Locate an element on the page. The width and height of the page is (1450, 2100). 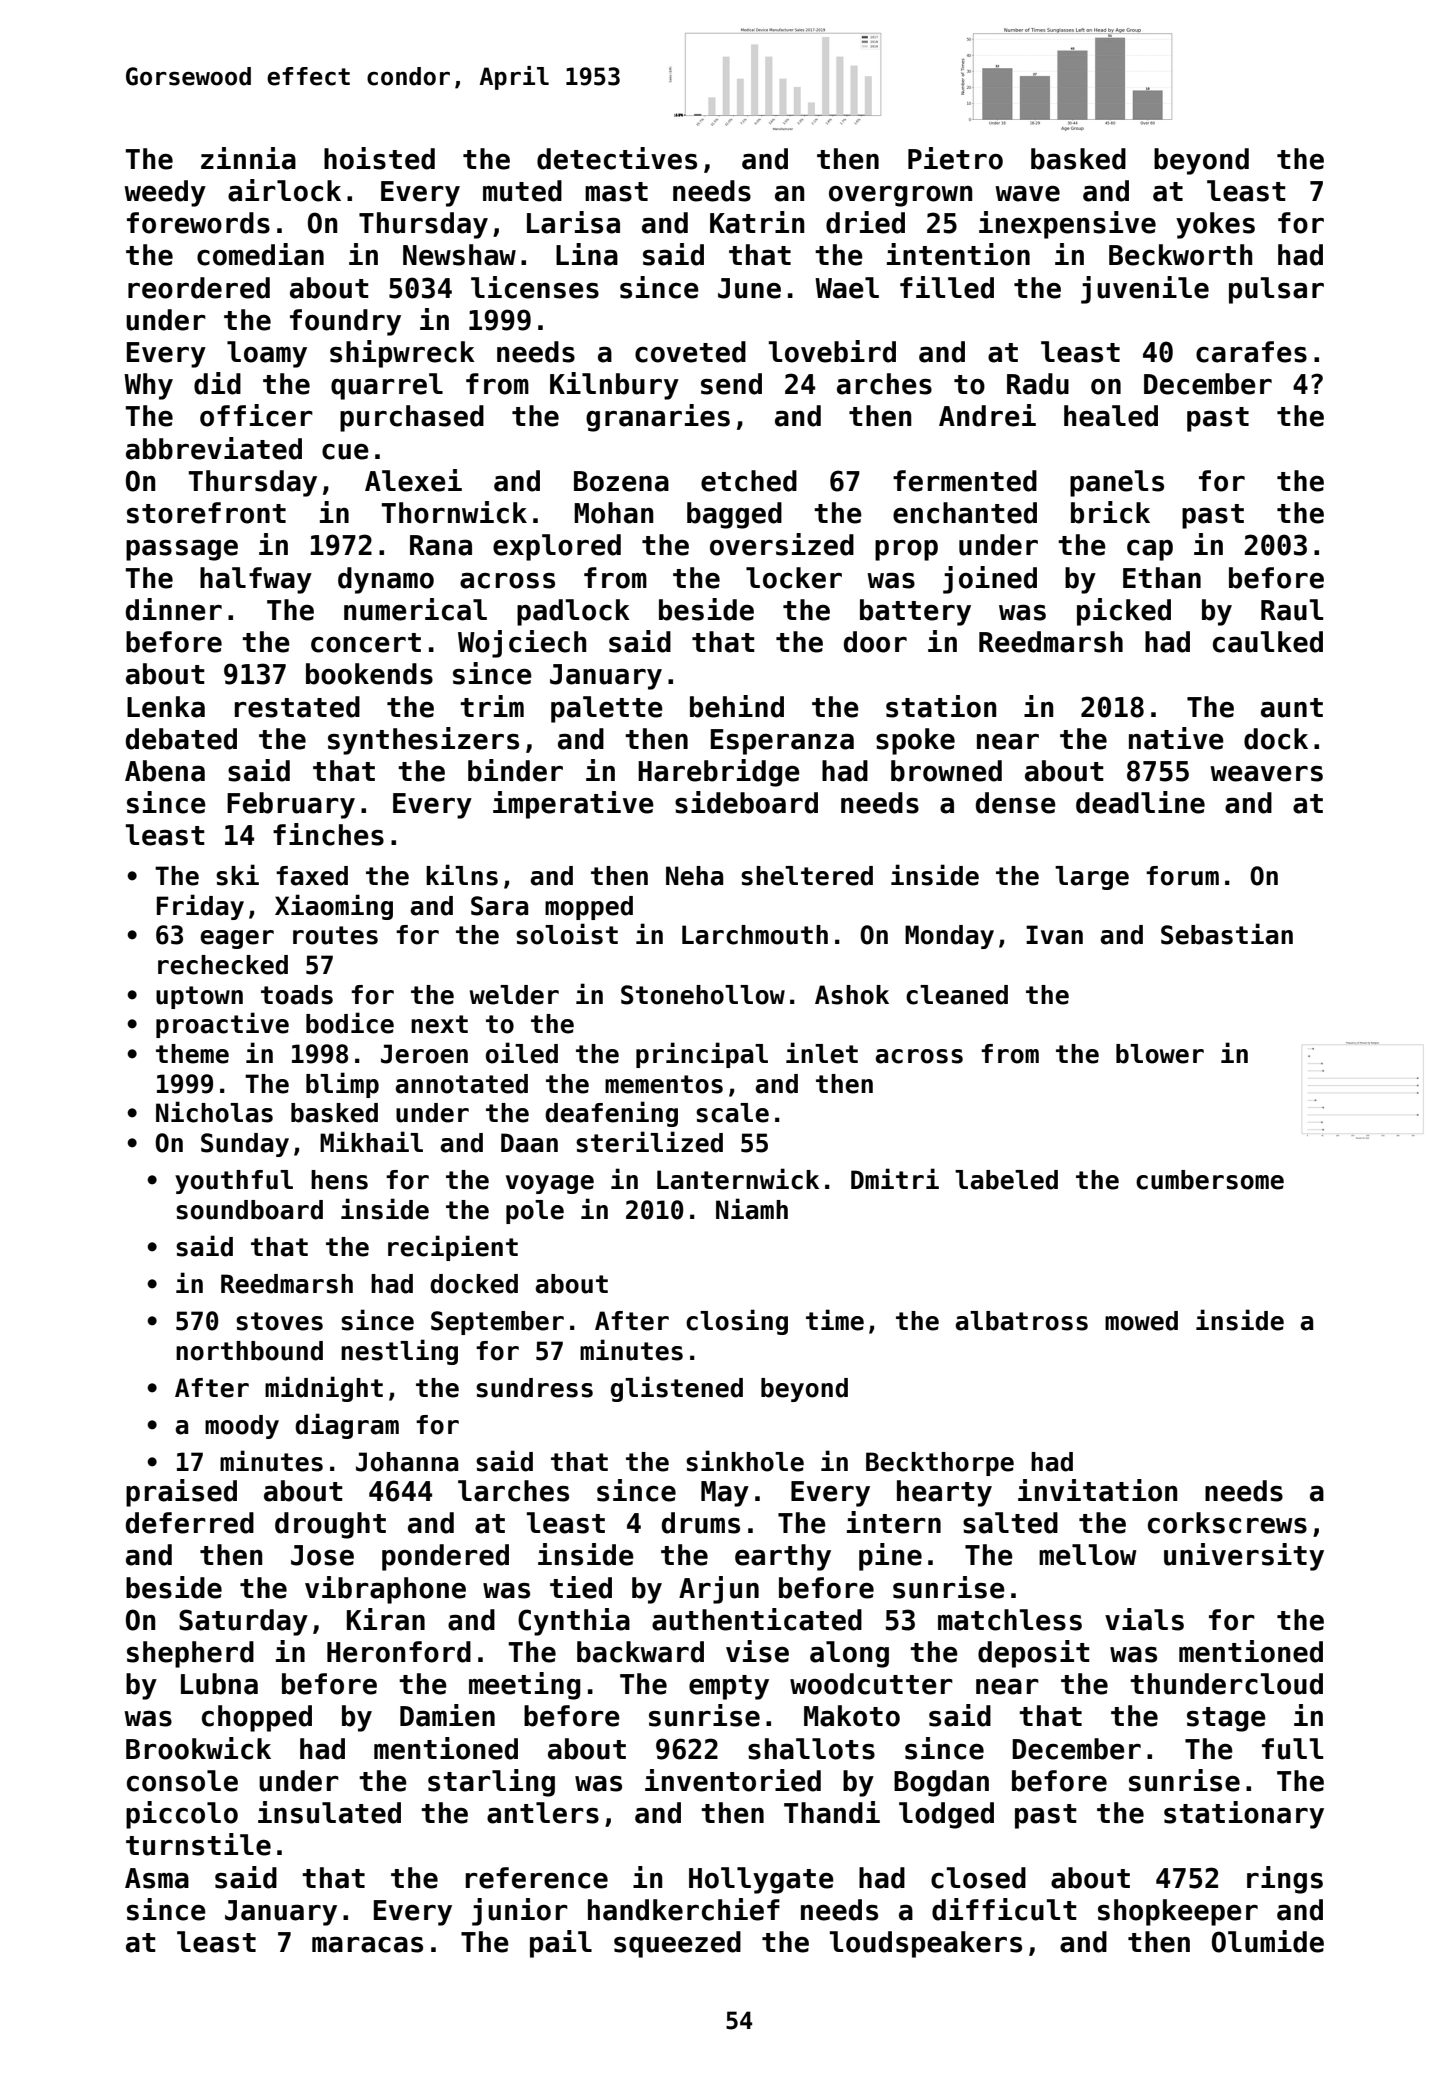
Nicholas is located at coordinates (214, 1112).
